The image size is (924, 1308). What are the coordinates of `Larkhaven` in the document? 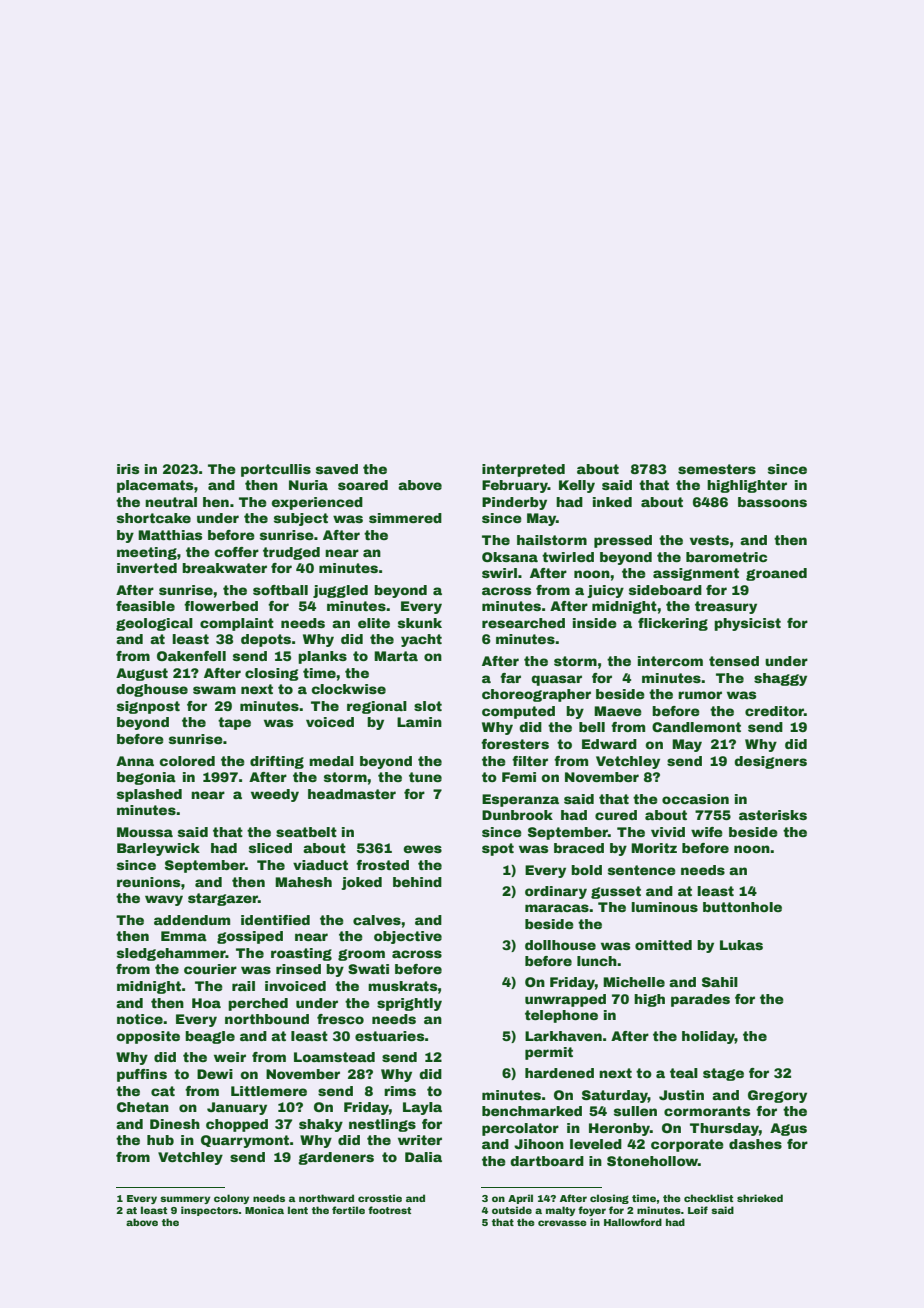 It's located at (563, 1036).
